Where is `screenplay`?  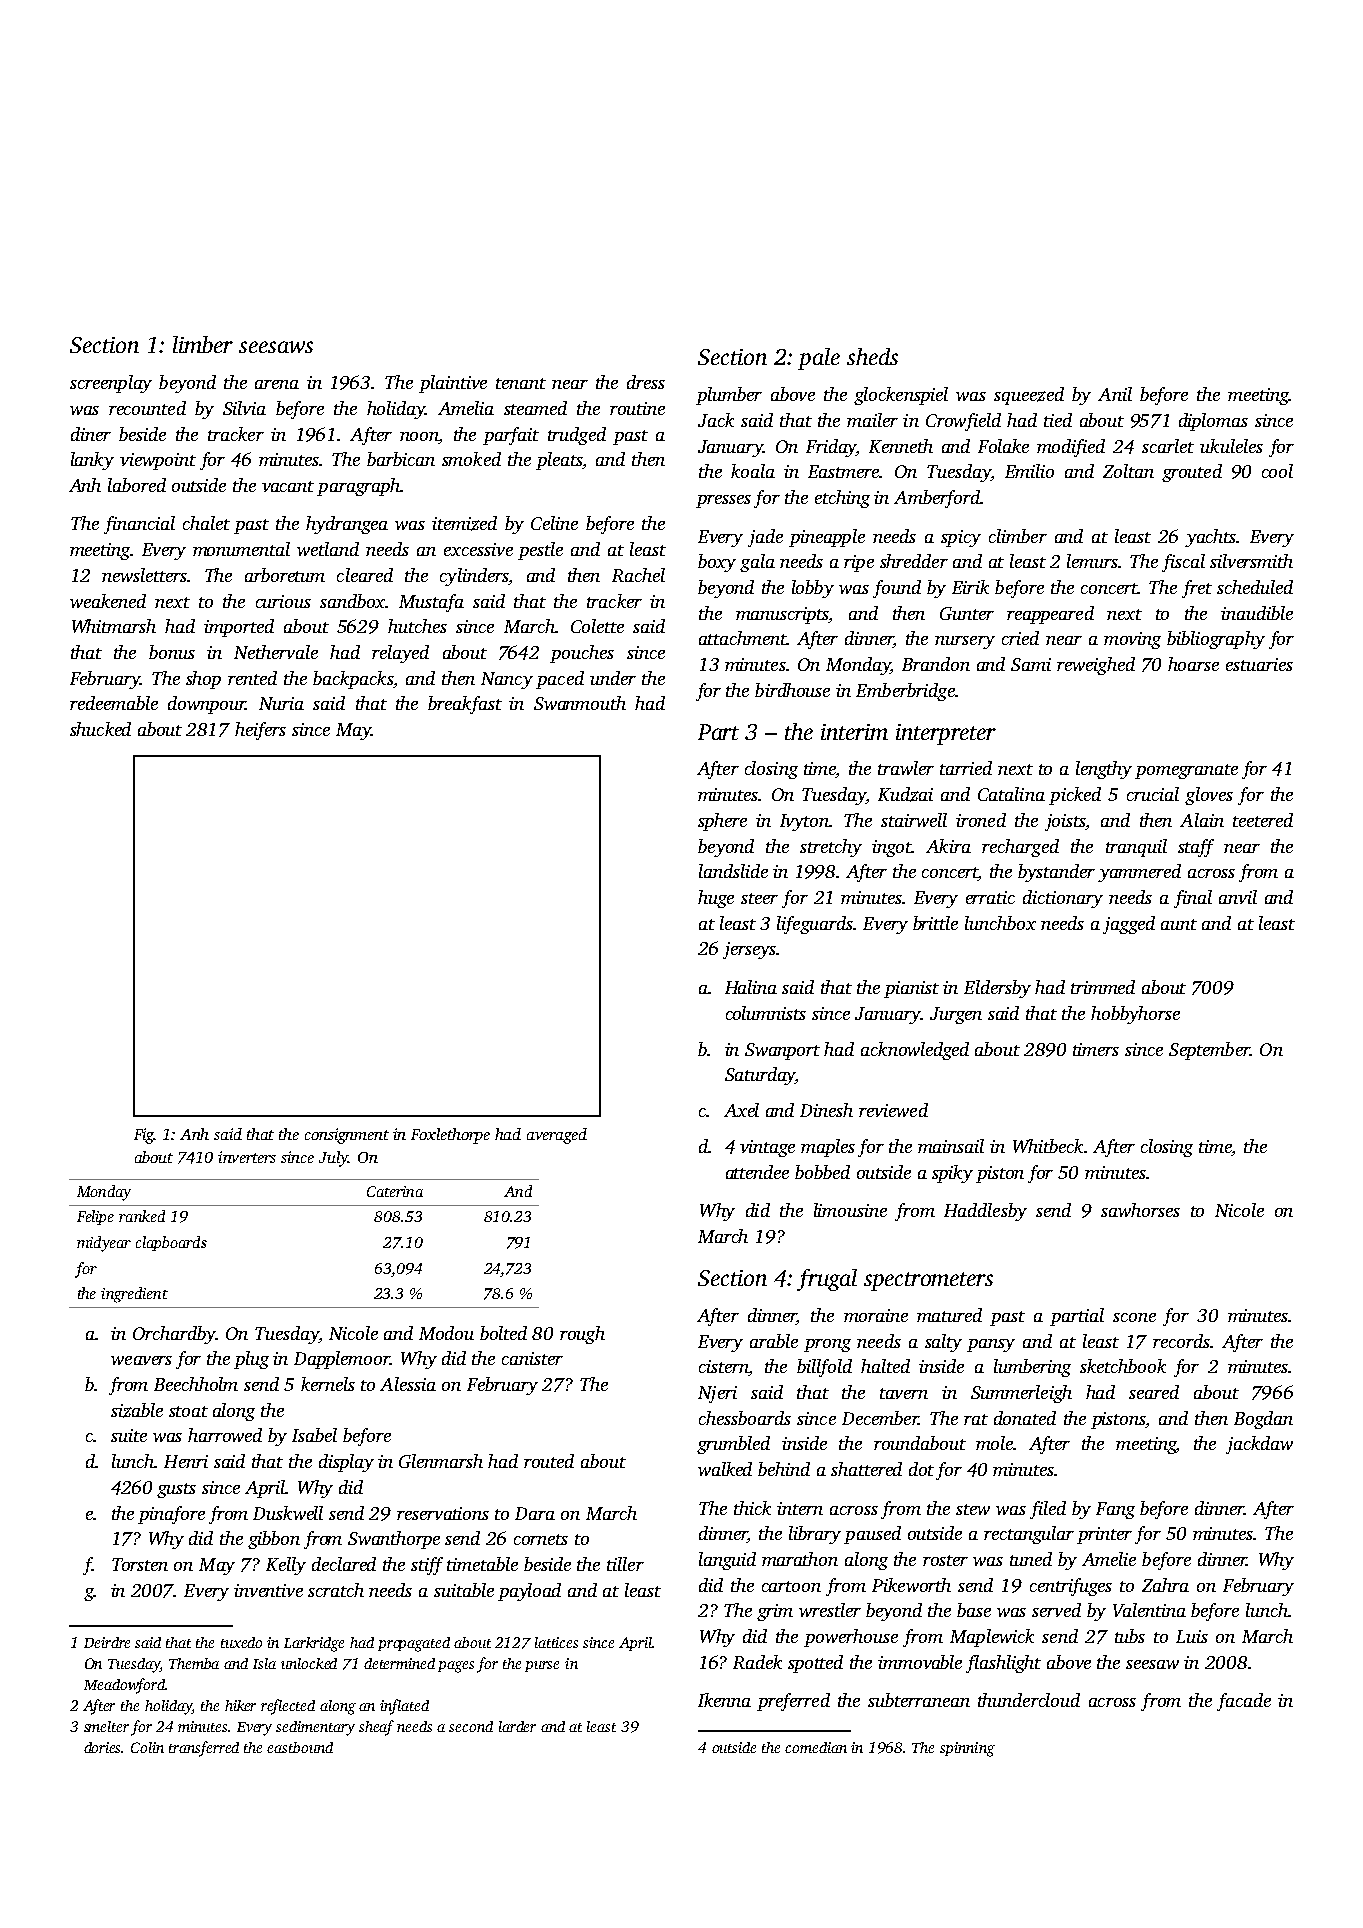
screenplay is located at coordinates (111, 384).
